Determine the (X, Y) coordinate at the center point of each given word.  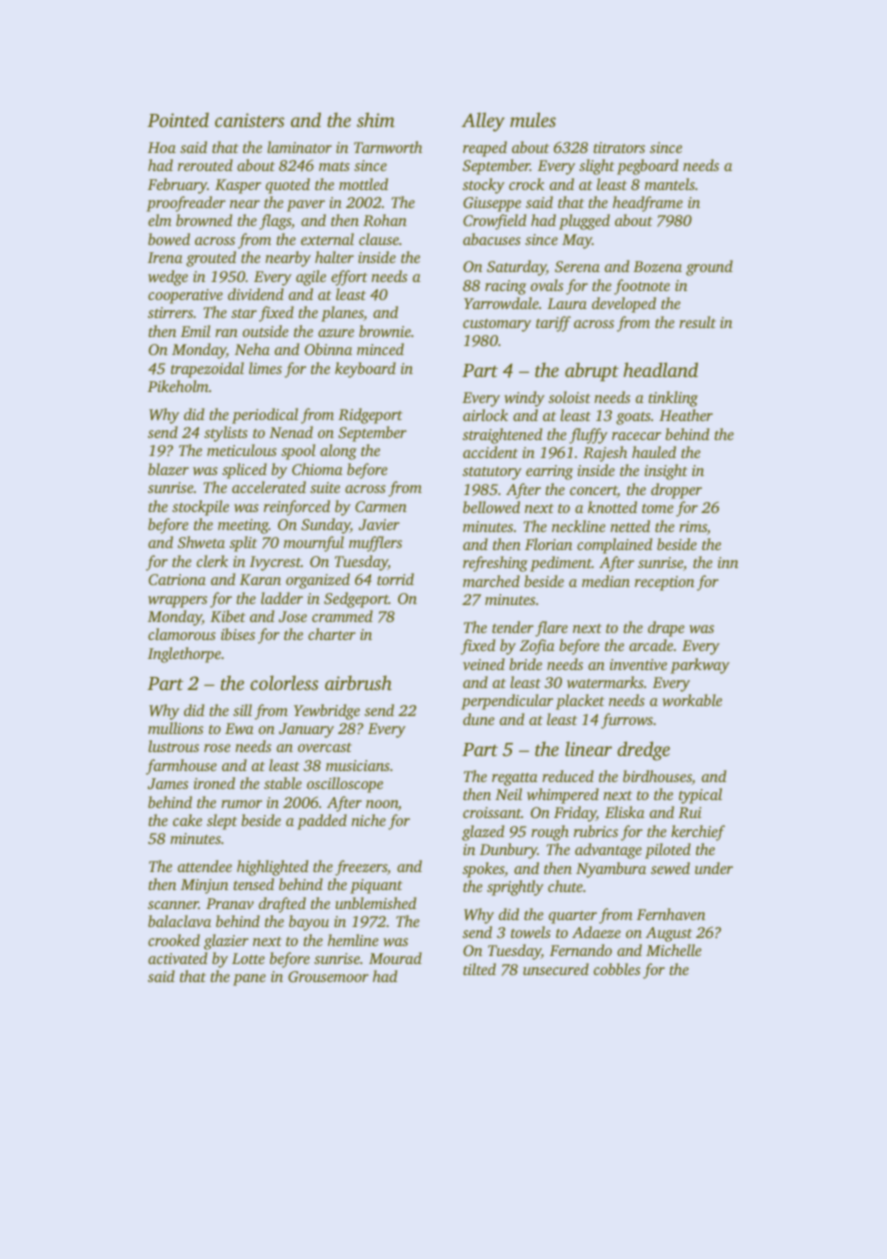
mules (533, 119)
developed (624, 305)
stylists (226, 434)
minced (380, 349)
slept (222, 822)
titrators (619, 147)
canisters (249, 120)
